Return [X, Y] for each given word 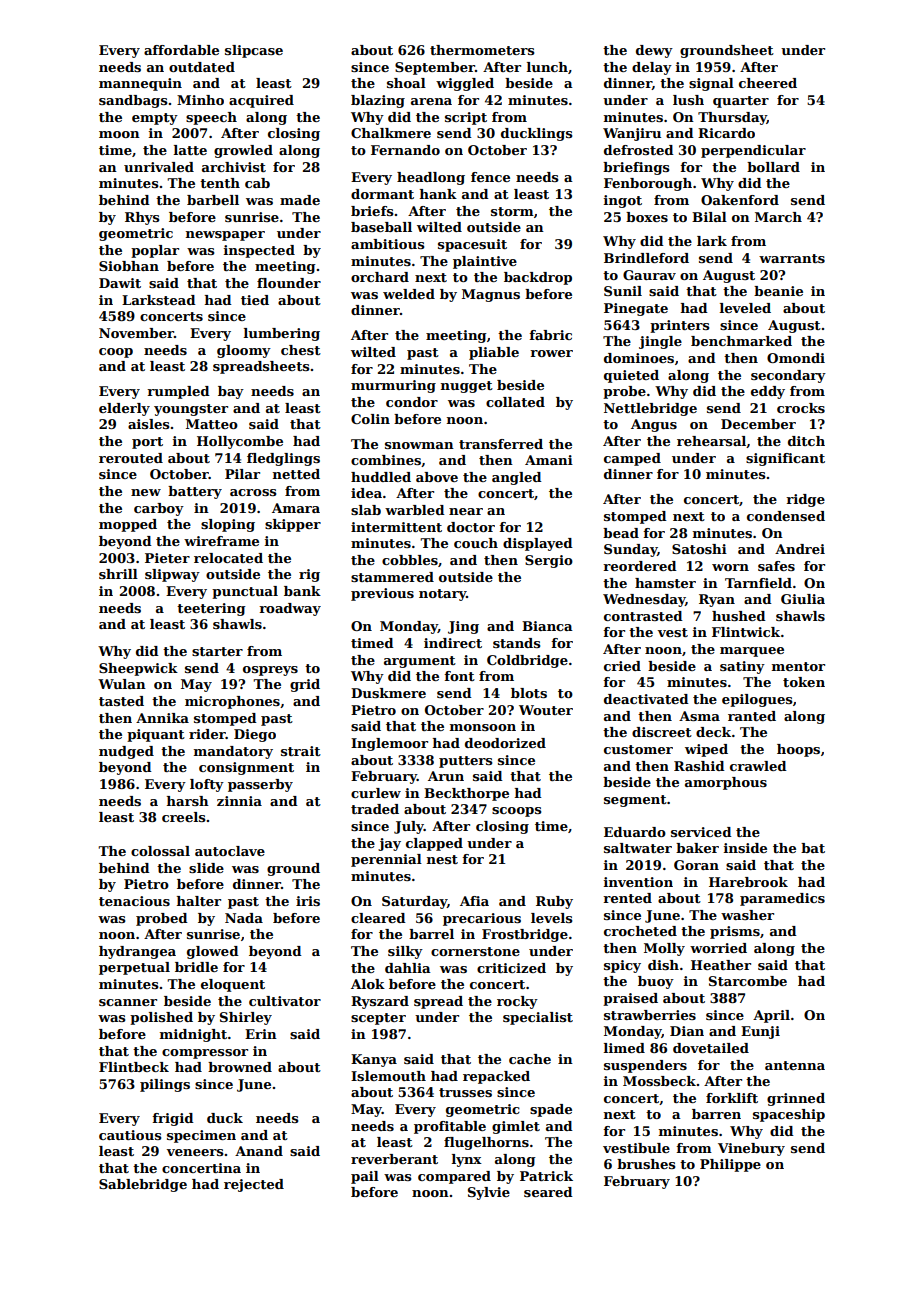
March [778, 217]
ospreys [270, 671]
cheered [768, 83]
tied [255, 300]
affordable [181, 50]
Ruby [554, 902]
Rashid [699, 766]
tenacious [134, 901]
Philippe [730, 1165]
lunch [547, 67]
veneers [194, 1152]
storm [512, 211]
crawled [758, 766]
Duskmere [388, 693]
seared [548, 1192]
